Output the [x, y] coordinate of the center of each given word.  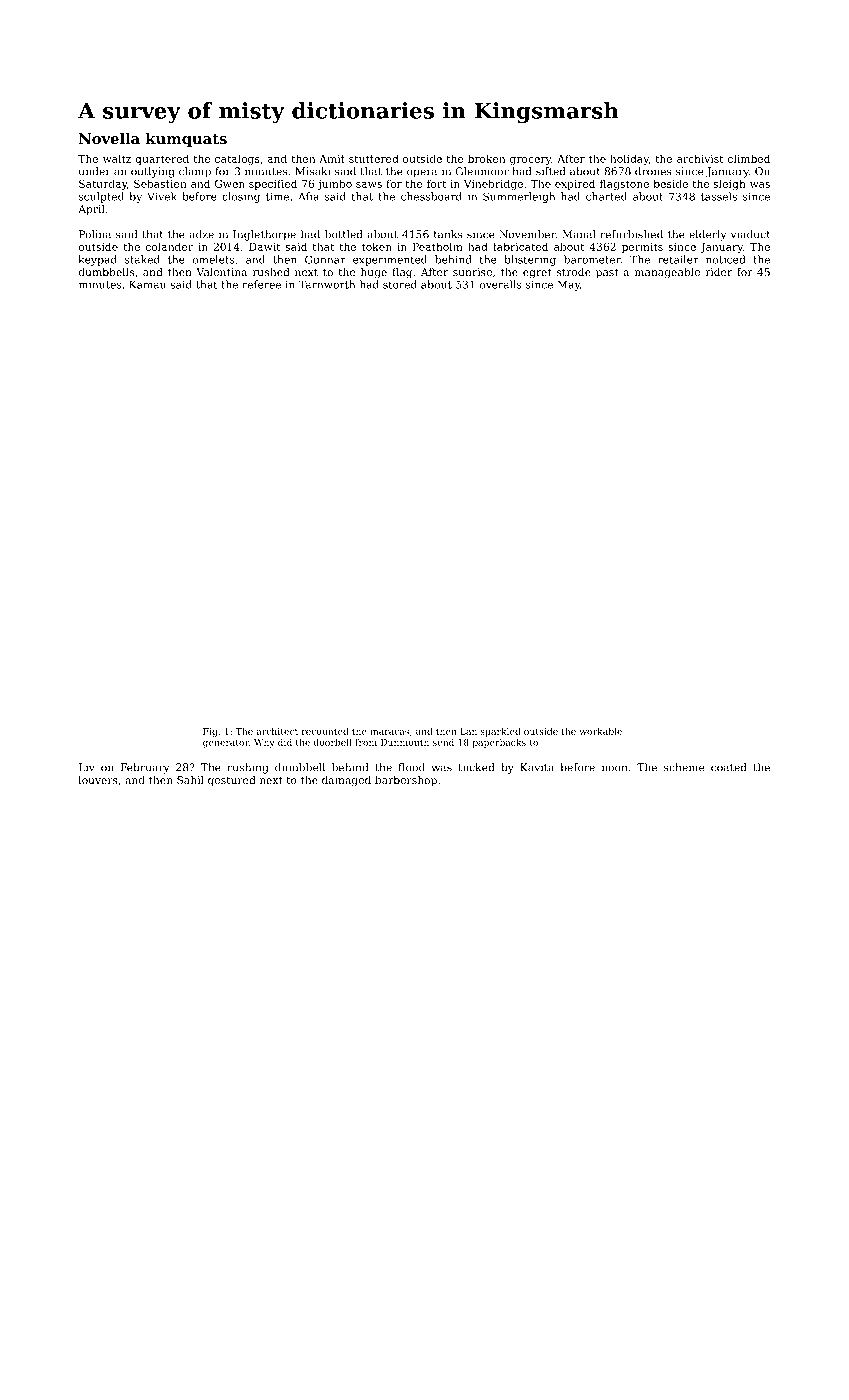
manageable [667, 273]
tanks [448, 234]
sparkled [501, 732]
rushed [271, 272]
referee [261, 284]
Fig [210, 732]
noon [614, 768]
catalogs [237, 159]
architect [277, 731]
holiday [629, 159]
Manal [579, 234]
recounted [325, 731]
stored [400, 284]
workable [600, 731]
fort [436, 183]
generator [226, 743]
